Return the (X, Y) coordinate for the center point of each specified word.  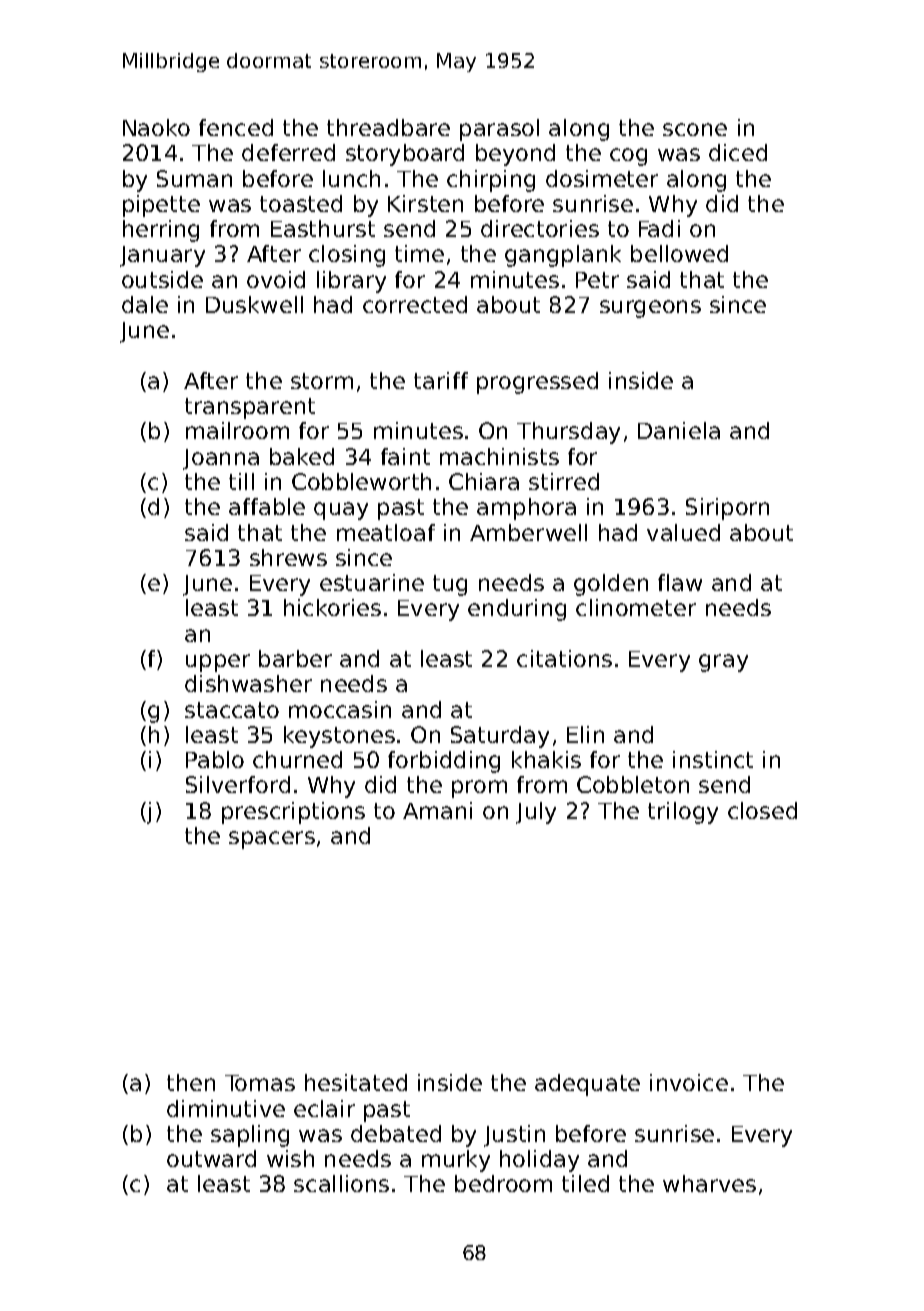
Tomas (260, 1083)
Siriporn (727, 509)
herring (161, 231)
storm (322, 381)
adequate (587, 1085)
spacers (272, 840)
